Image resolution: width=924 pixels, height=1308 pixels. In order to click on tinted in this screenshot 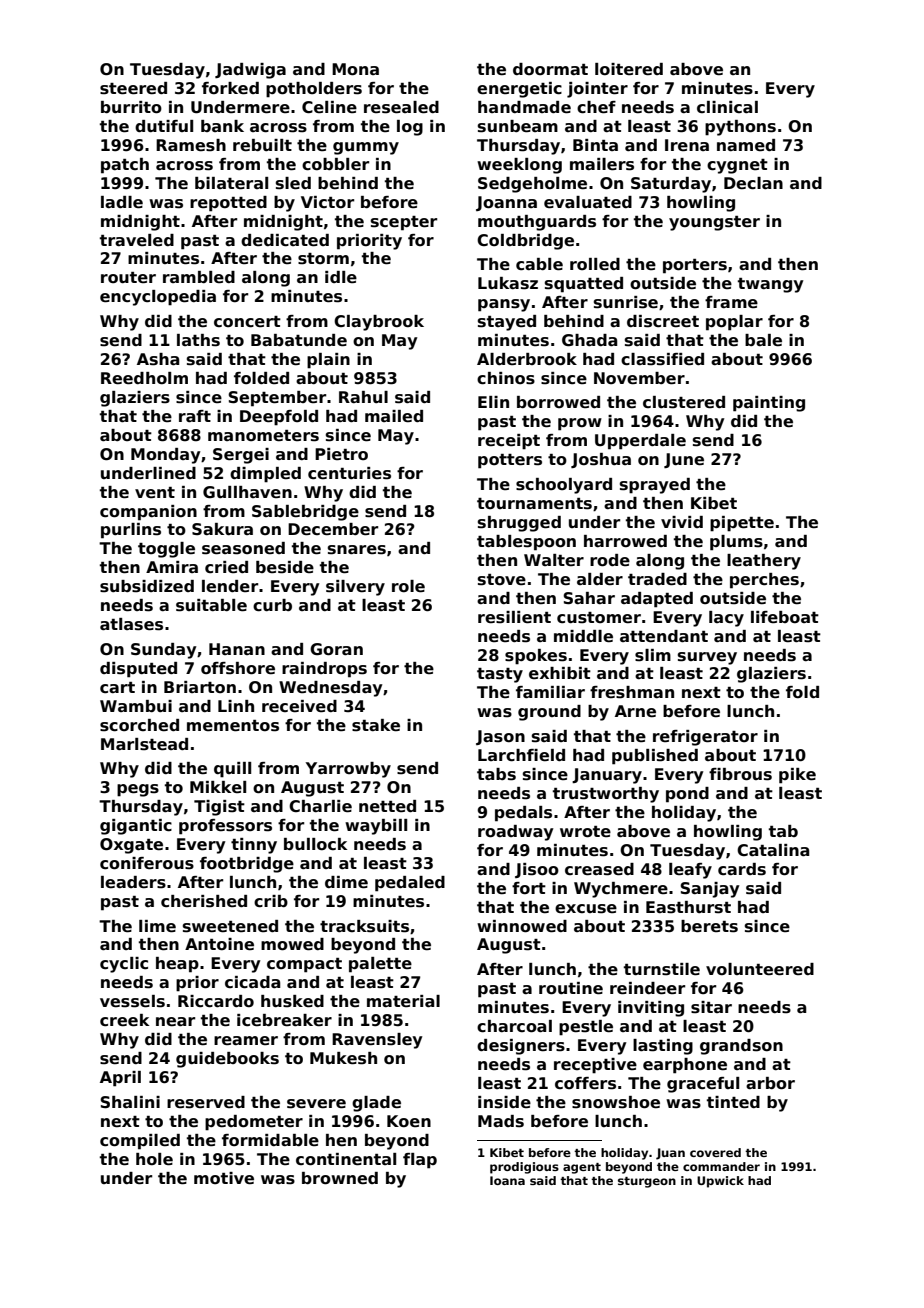, I will do `click(733, 1102)`.
